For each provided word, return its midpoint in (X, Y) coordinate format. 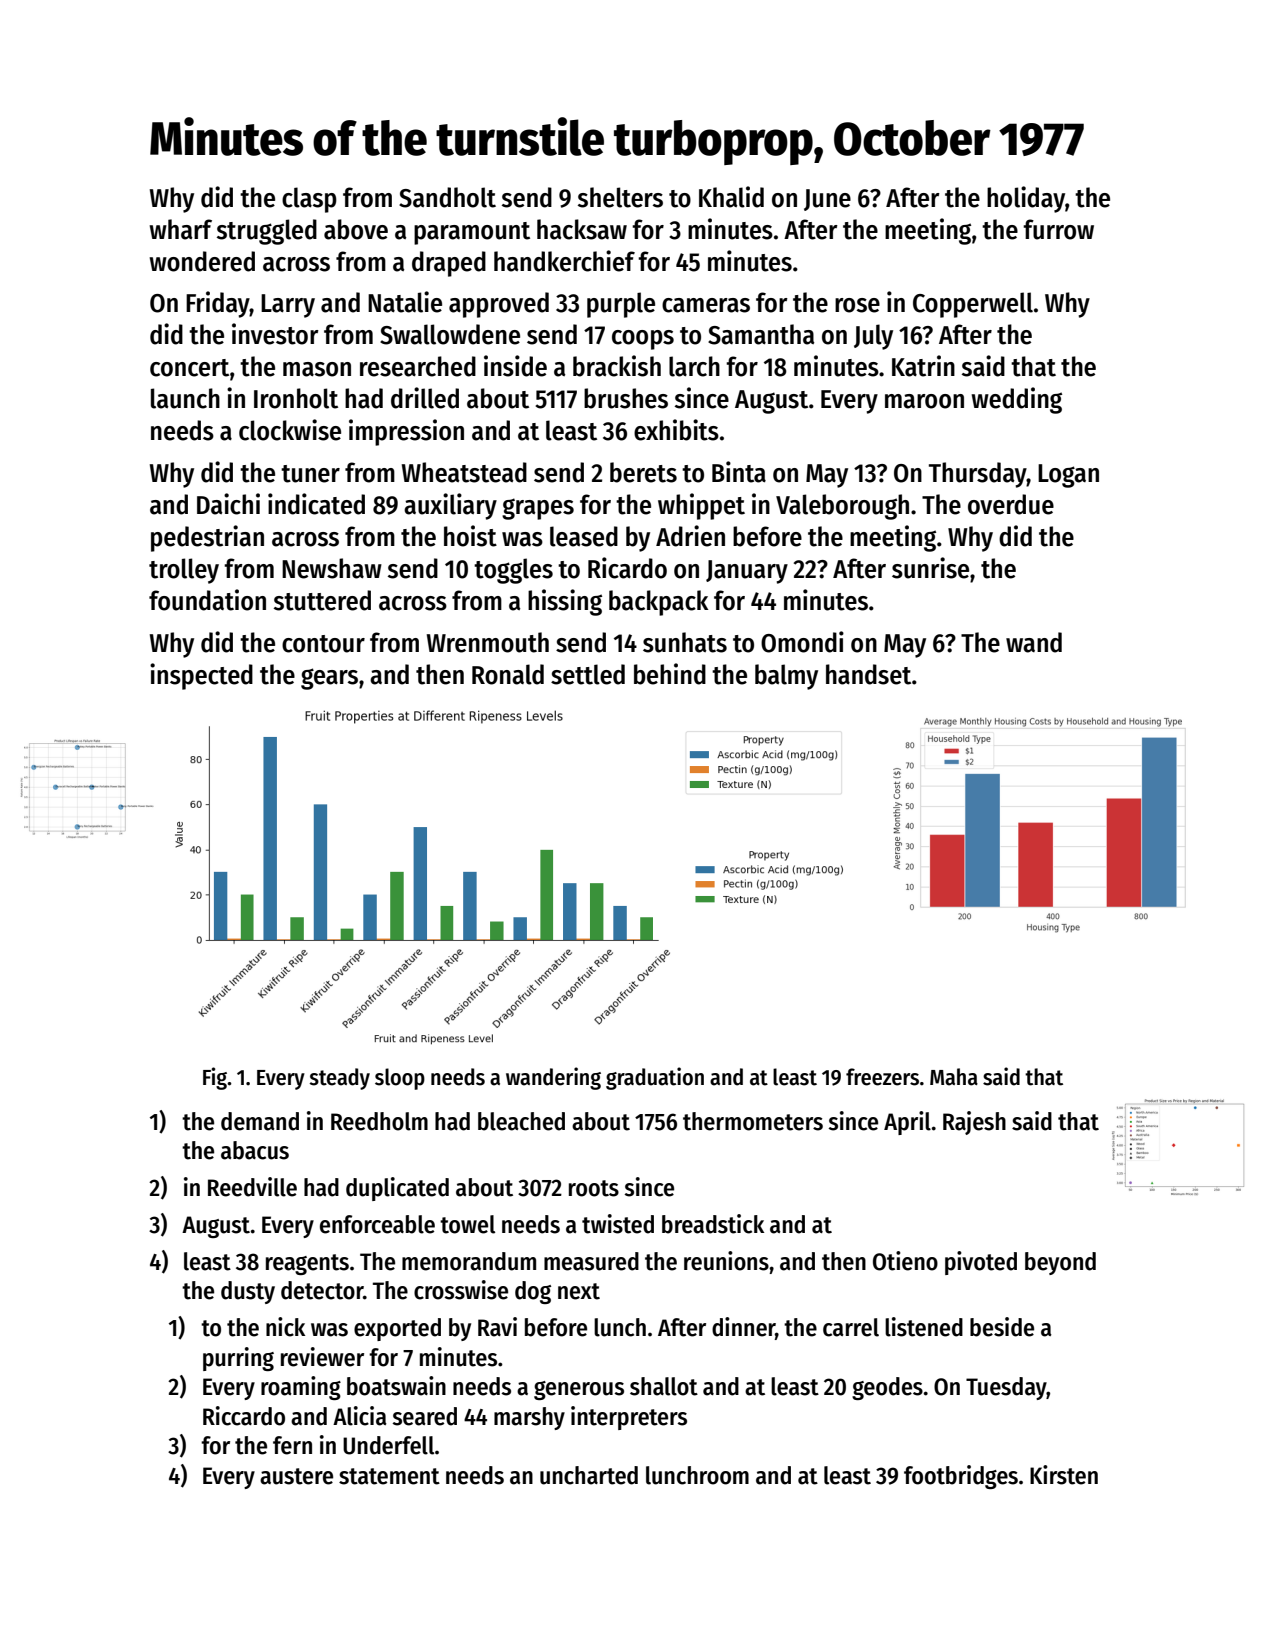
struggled (267, 232)
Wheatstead (464, 472)
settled (588, 674)
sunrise (930, 568)
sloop (400, 1079)
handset (868, 674)
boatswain (396, 1386)
